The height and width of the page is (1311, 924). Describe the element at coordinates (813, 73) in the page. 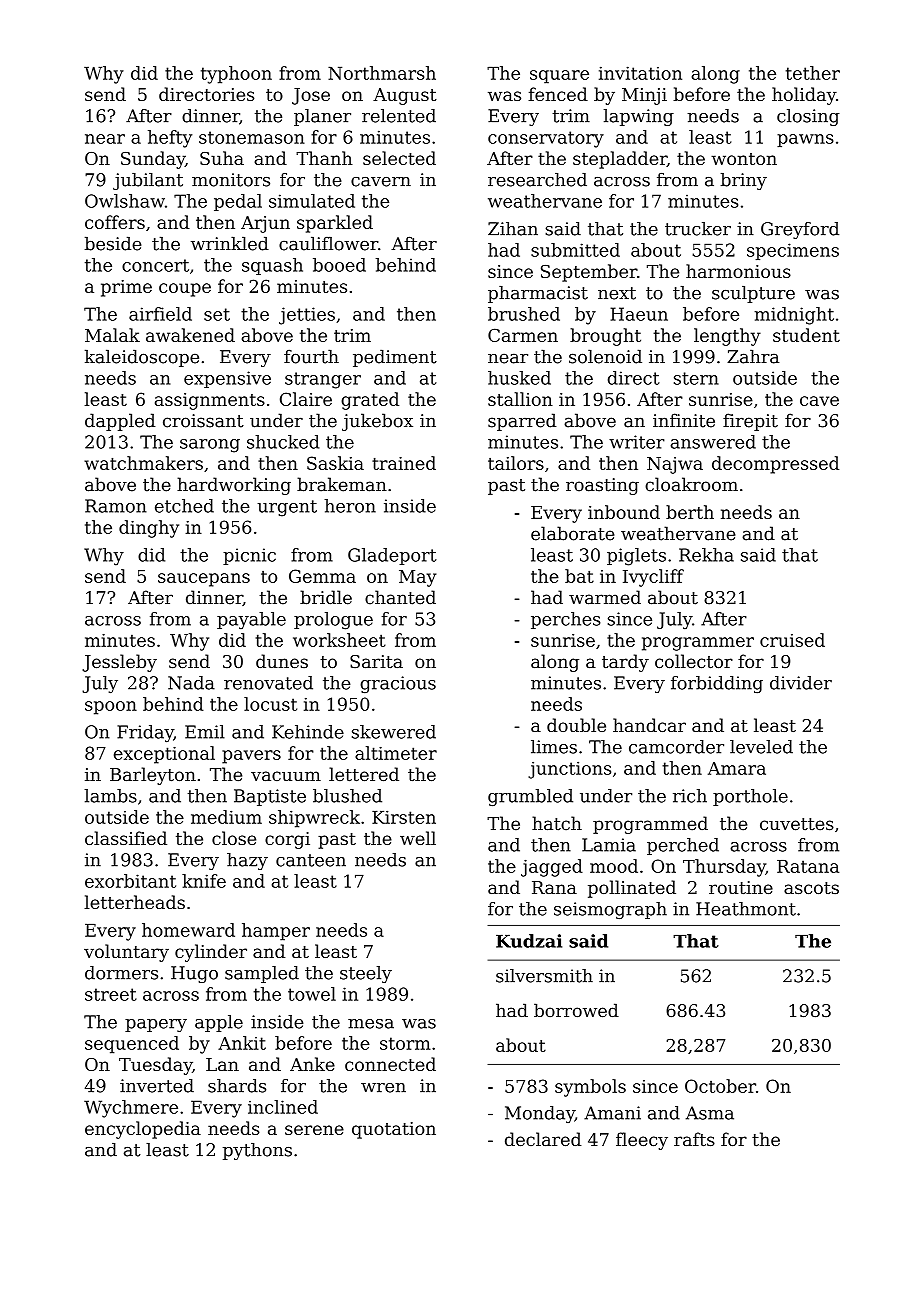

I see `tether` at that location.
